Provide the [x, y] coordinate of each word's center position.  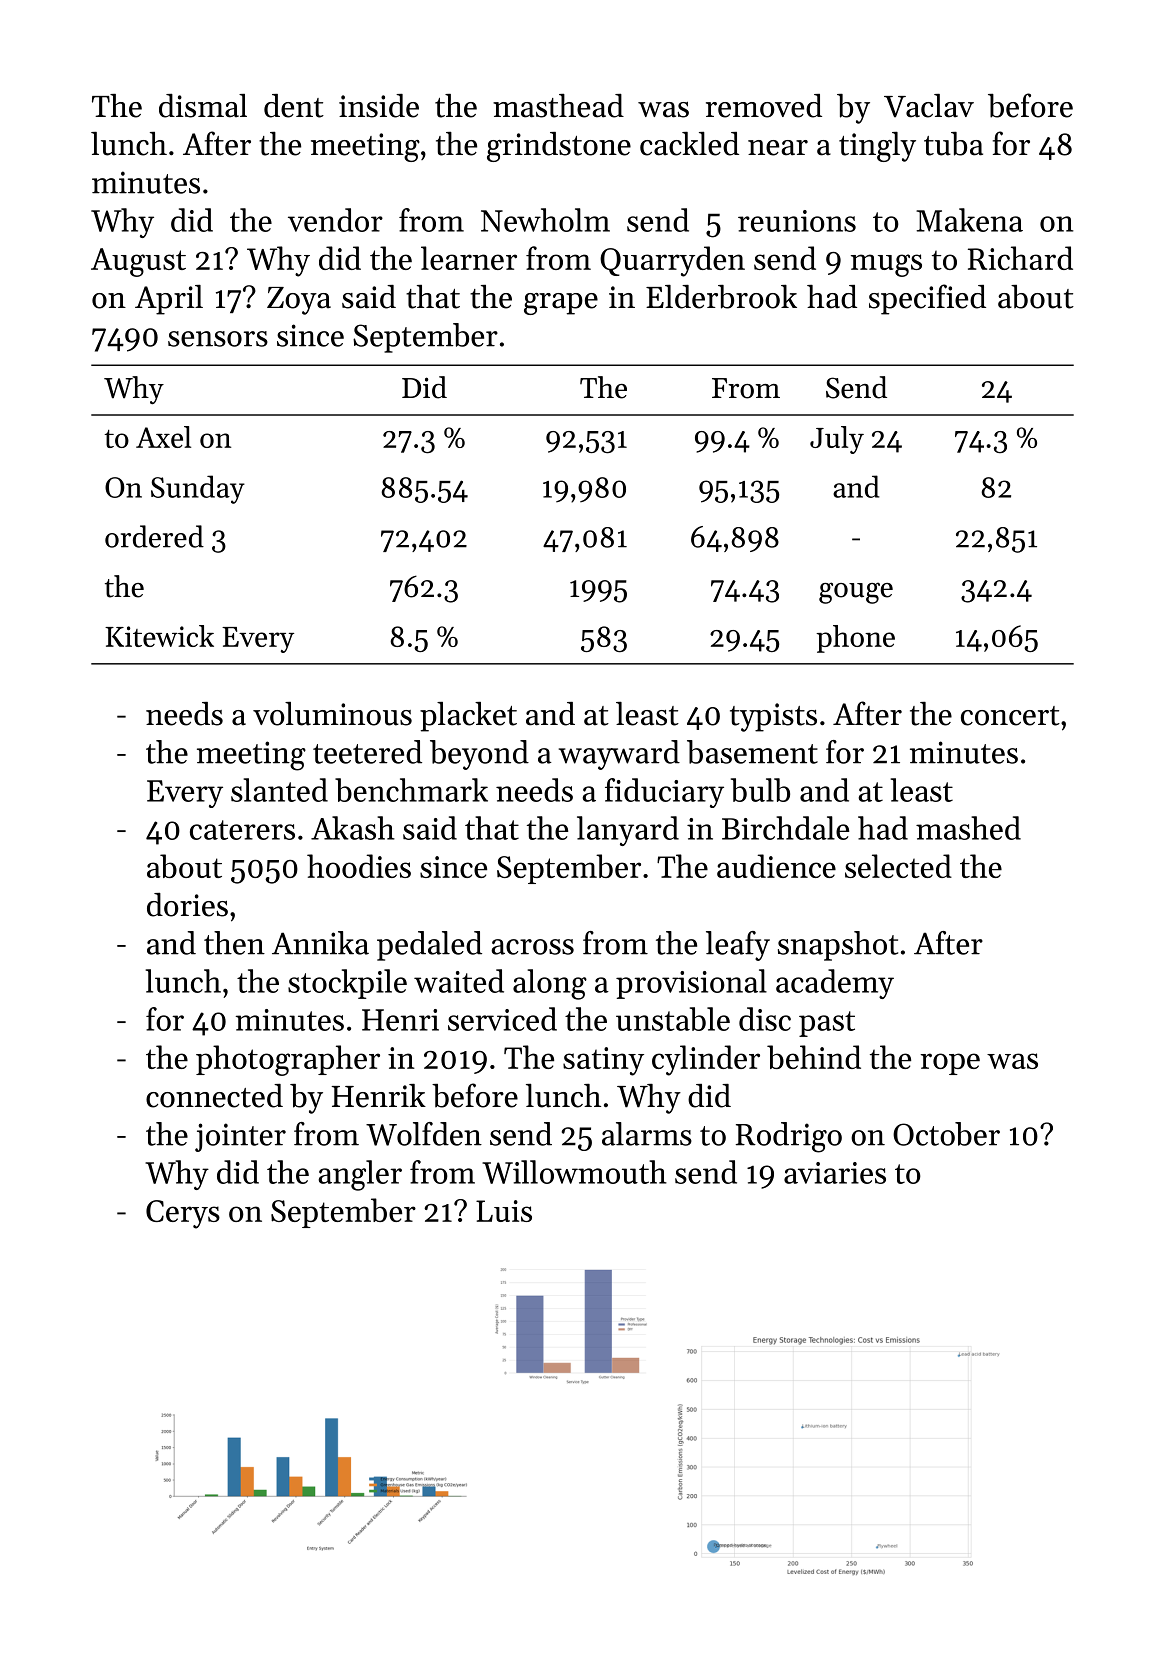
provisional [691, 984]
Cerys [183, 1214]
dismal [203, 106]
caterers [242, 830]
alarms [647, 1134]
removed [764, 106]
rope [950, 1064]
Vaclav [929, 106]
